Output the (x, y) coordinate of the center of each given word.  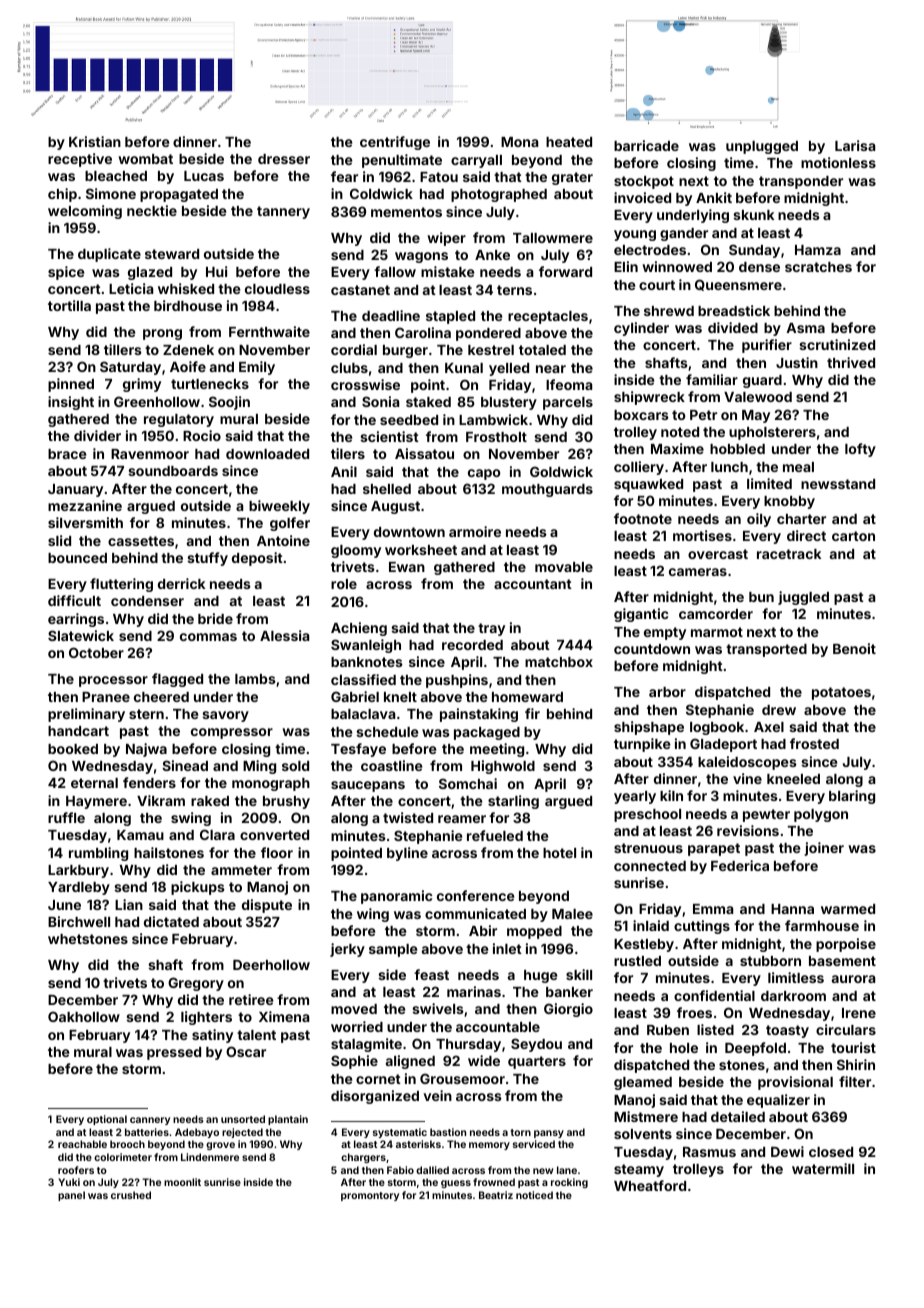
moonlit (182, 1182)
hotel (559, 853)
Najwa (146, 750)
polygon (821, 815)
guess (456, 1184)
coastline (392, 765)
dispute (267, 906)
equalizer (778, 1101)
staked (428, 402)
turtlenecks (210, 384)
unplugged (762, 147)
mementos (406, 212)
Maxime (677, 448)
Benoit (854, 648)
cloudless (277, 289)
